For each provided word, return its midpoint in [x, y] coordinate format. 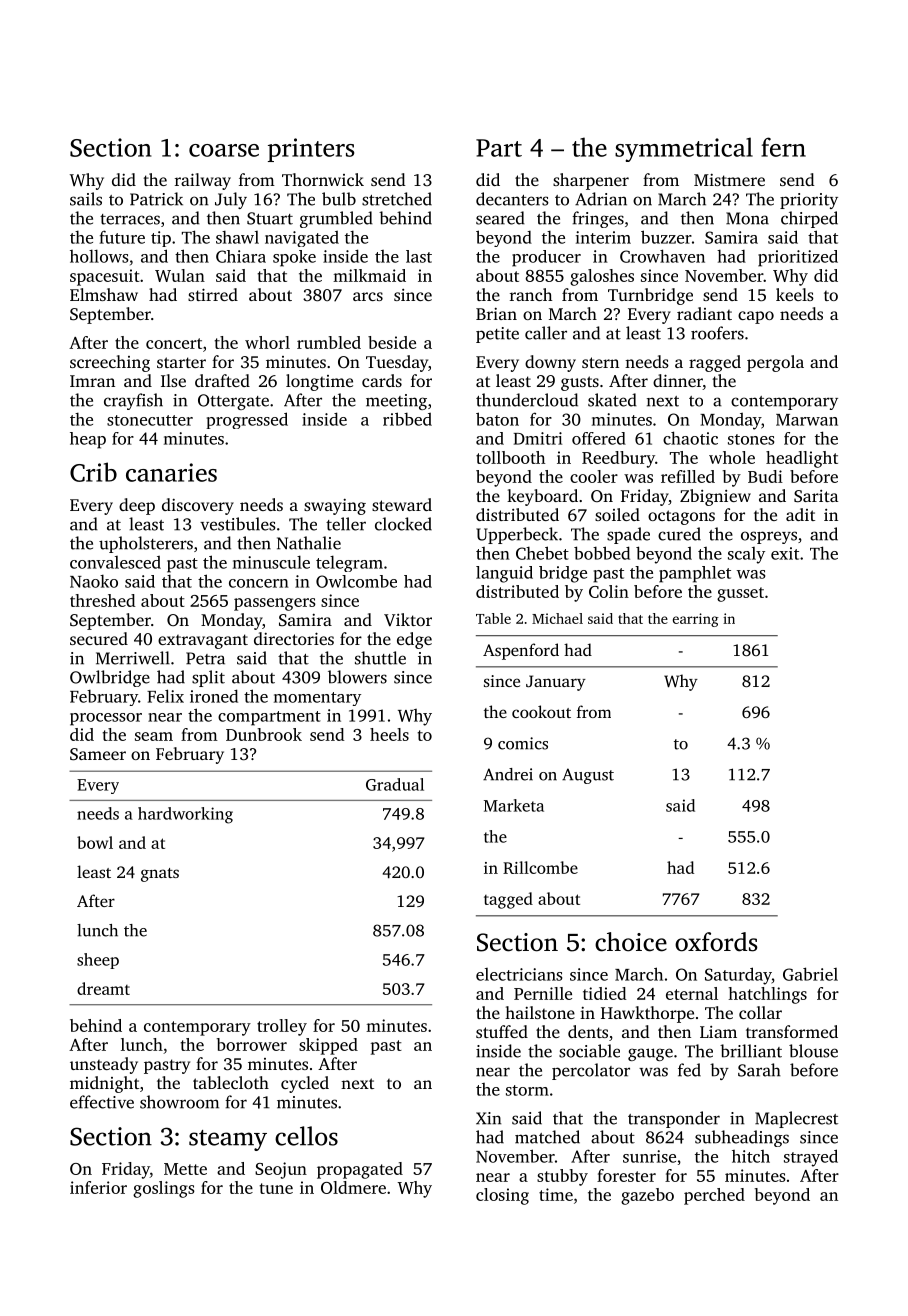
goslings [164, 1189]
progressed [247, 420]
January [556, 683]
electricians [519, 974]
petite [497, 335]
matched [547, 1137]
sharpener [591, 181]
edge [414, 640]
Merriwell [133, 658]
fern [783, 147]
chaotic [690, 438]
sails [86, 199]
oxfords [716, 942]
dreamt [103, 988]
